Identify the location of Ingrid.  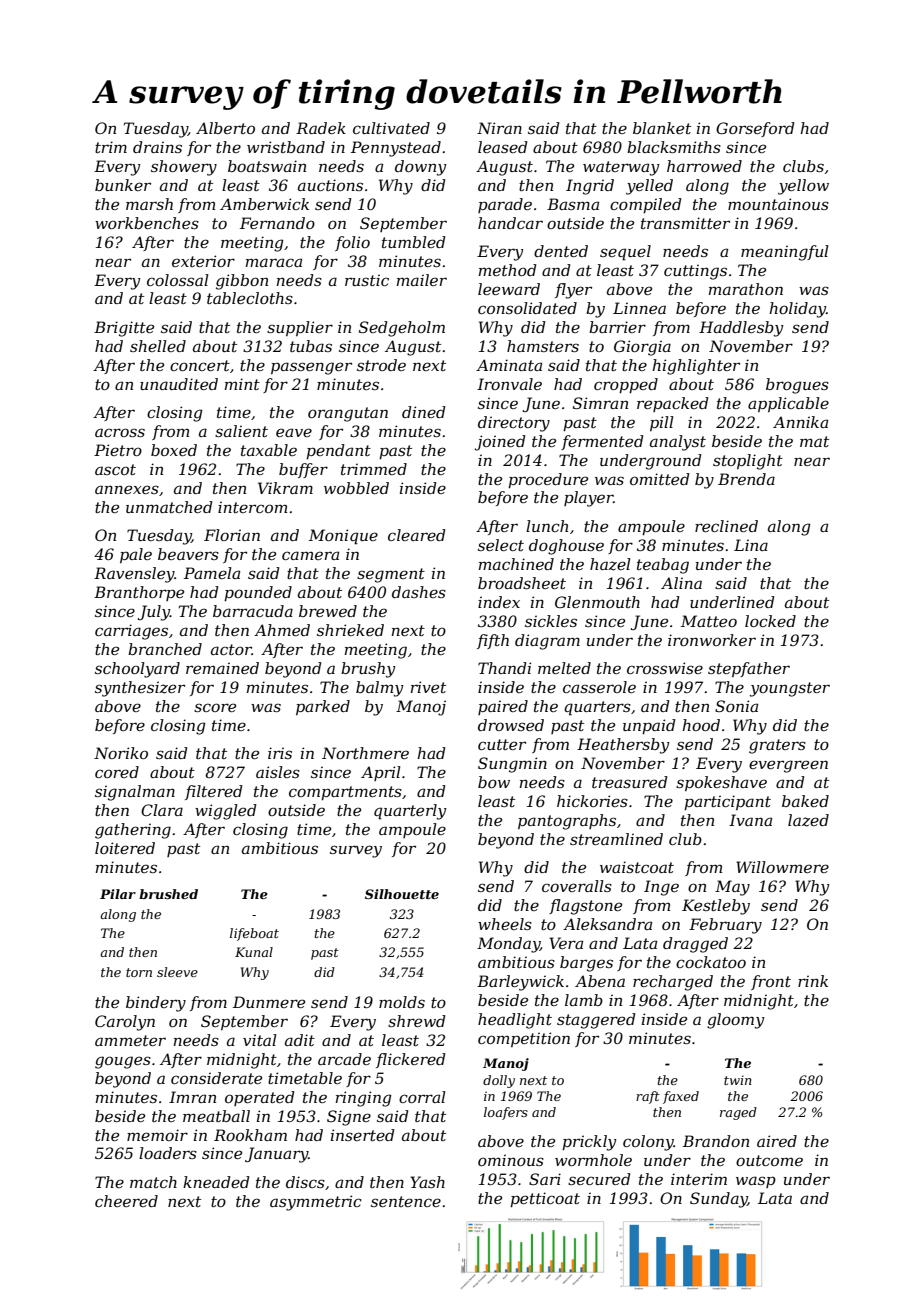
(590, 187).
